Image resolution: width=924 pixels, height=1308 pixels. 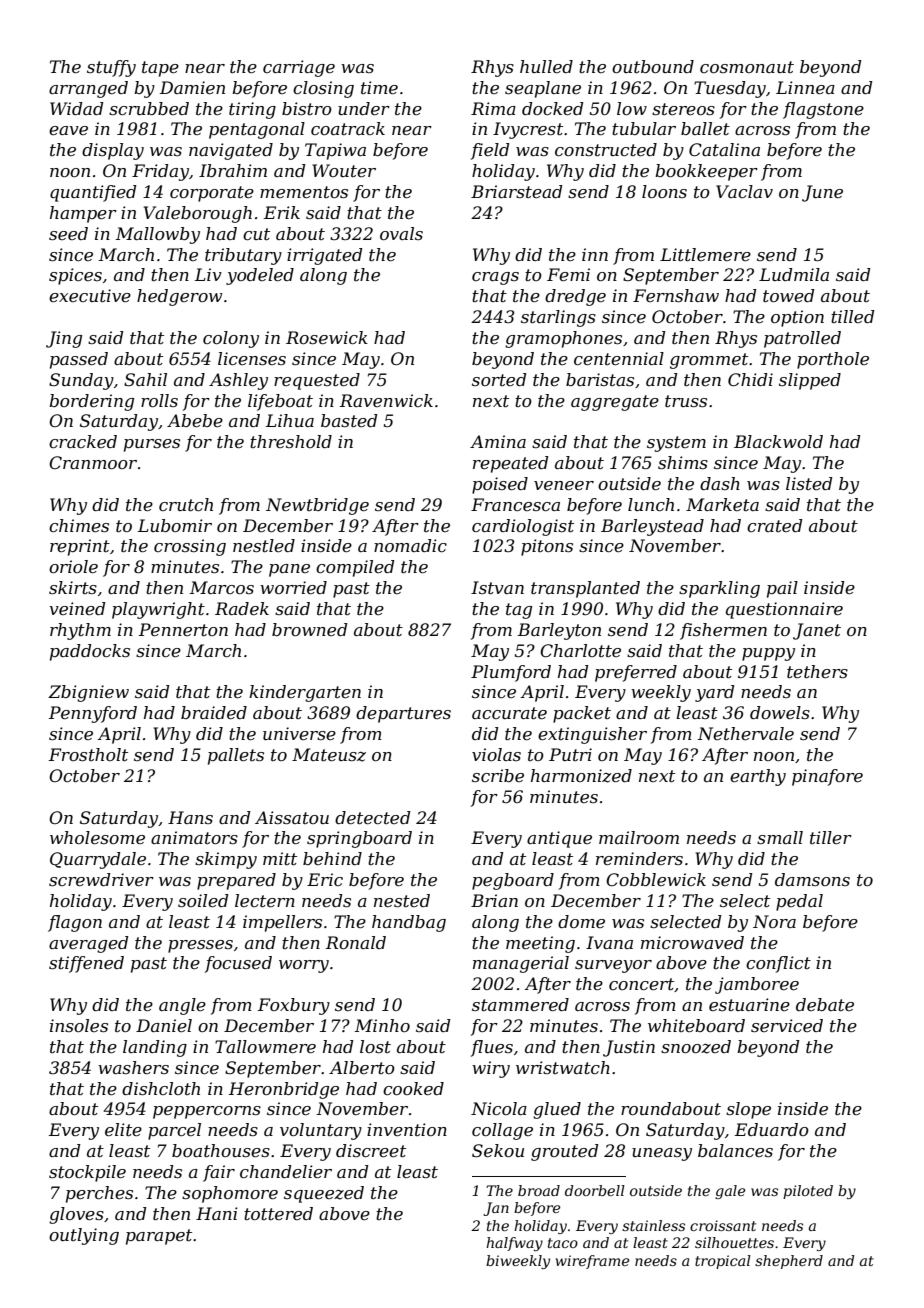 What do you see at coordinates (497, 587) in the document?
I see `Istvan` at bounding box center [497, 587].
